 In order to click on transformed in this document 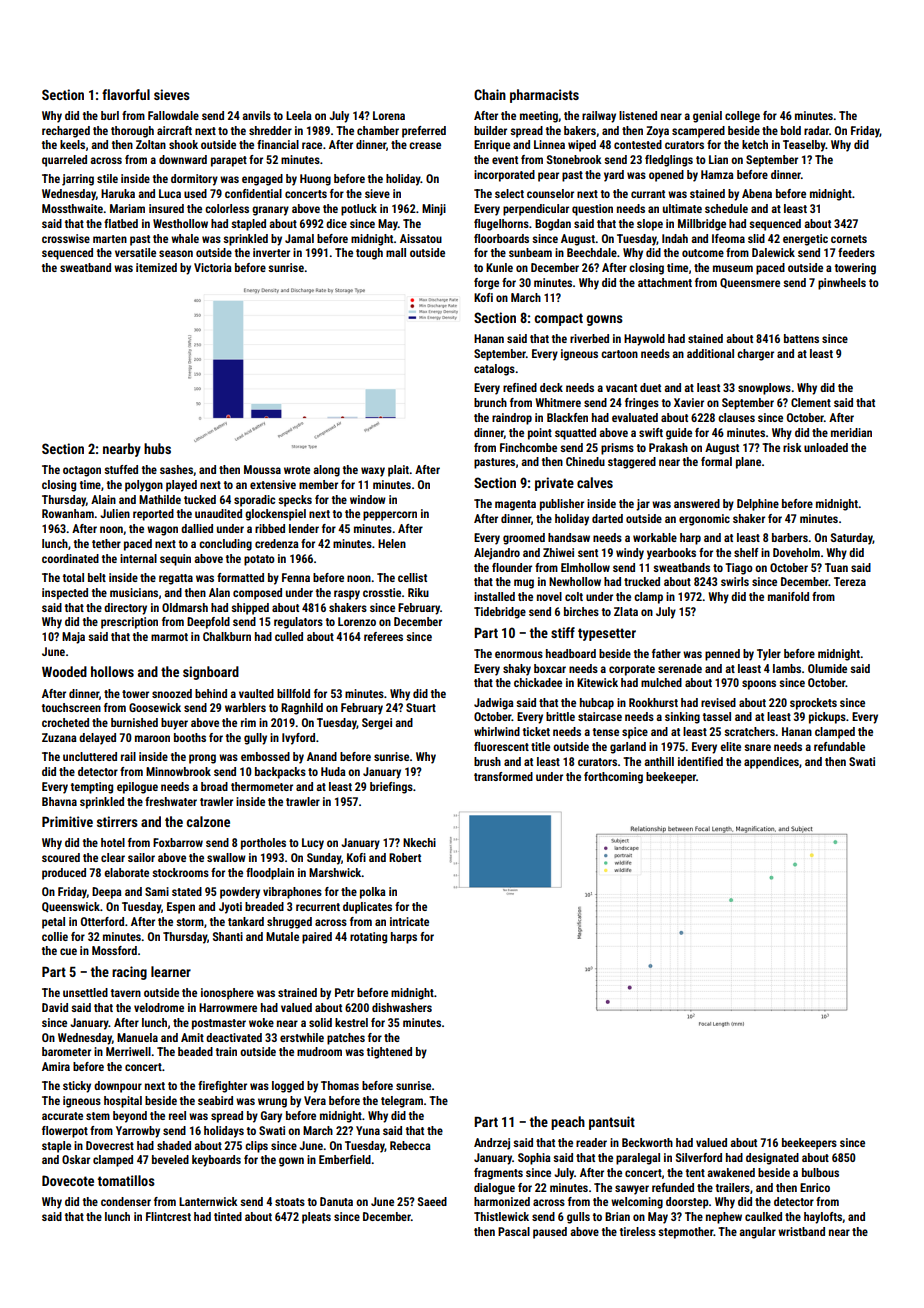, I will do `click(503, 776)`.
